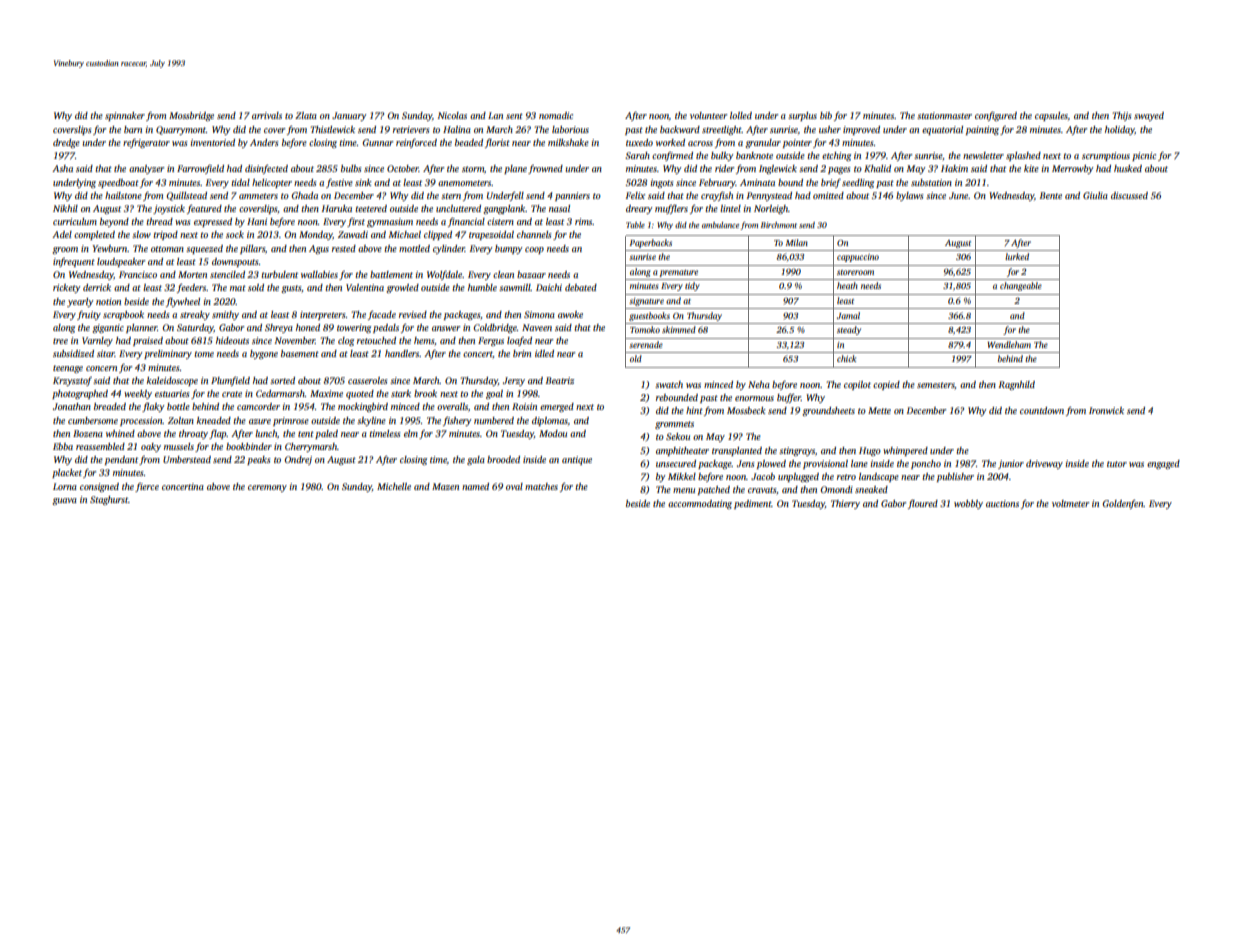 The width and height of the screenshot is (1233, 952). What do you see at coordinates (1044, 464) in the screenshot?
I see `driveway` at bounding box center [1044, 464].
